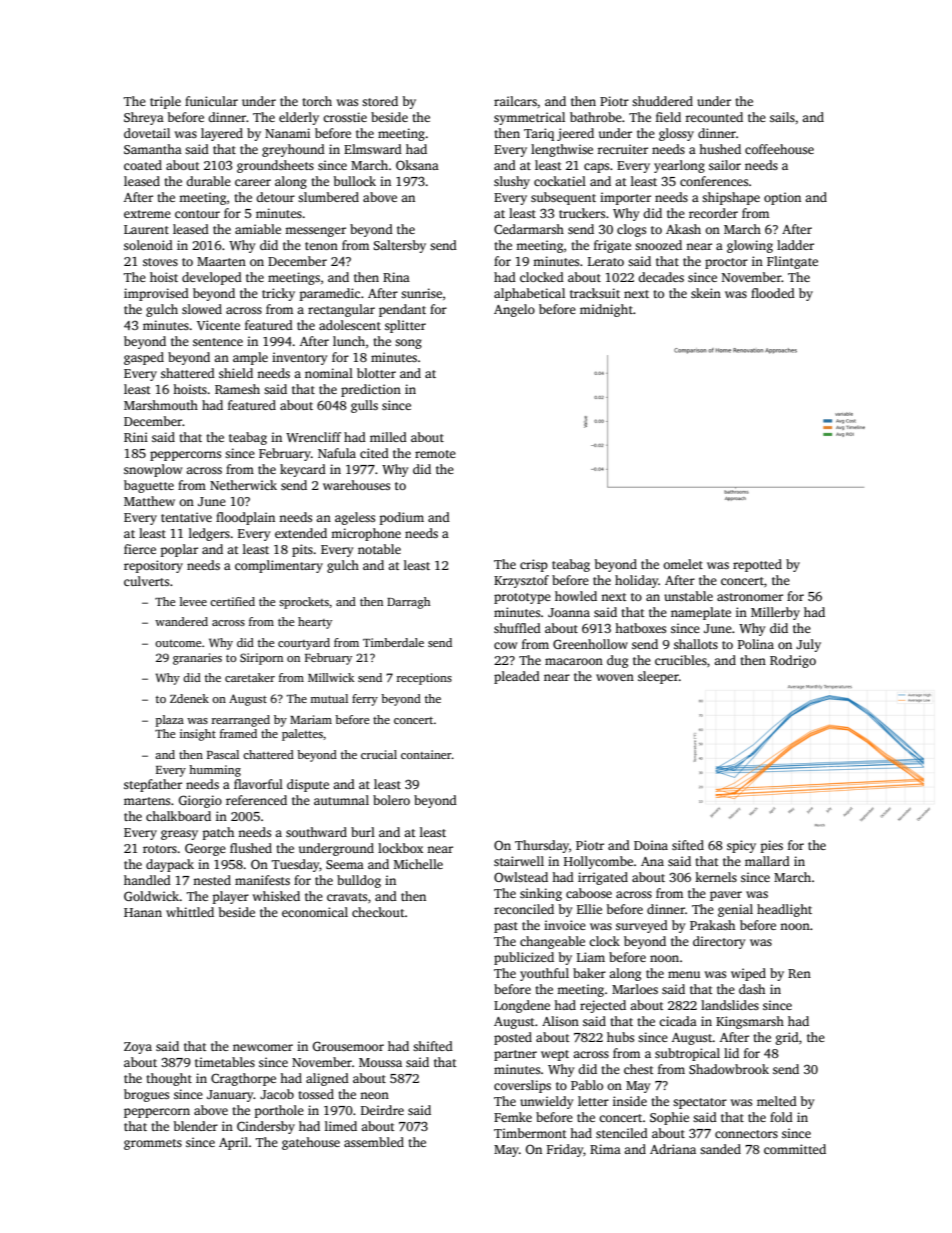 Image resolution: width=952 pixels, height=1233 pixels. Describe the element at coordinates (211, 101) in the screenshot. I see `funicular` at that location.
